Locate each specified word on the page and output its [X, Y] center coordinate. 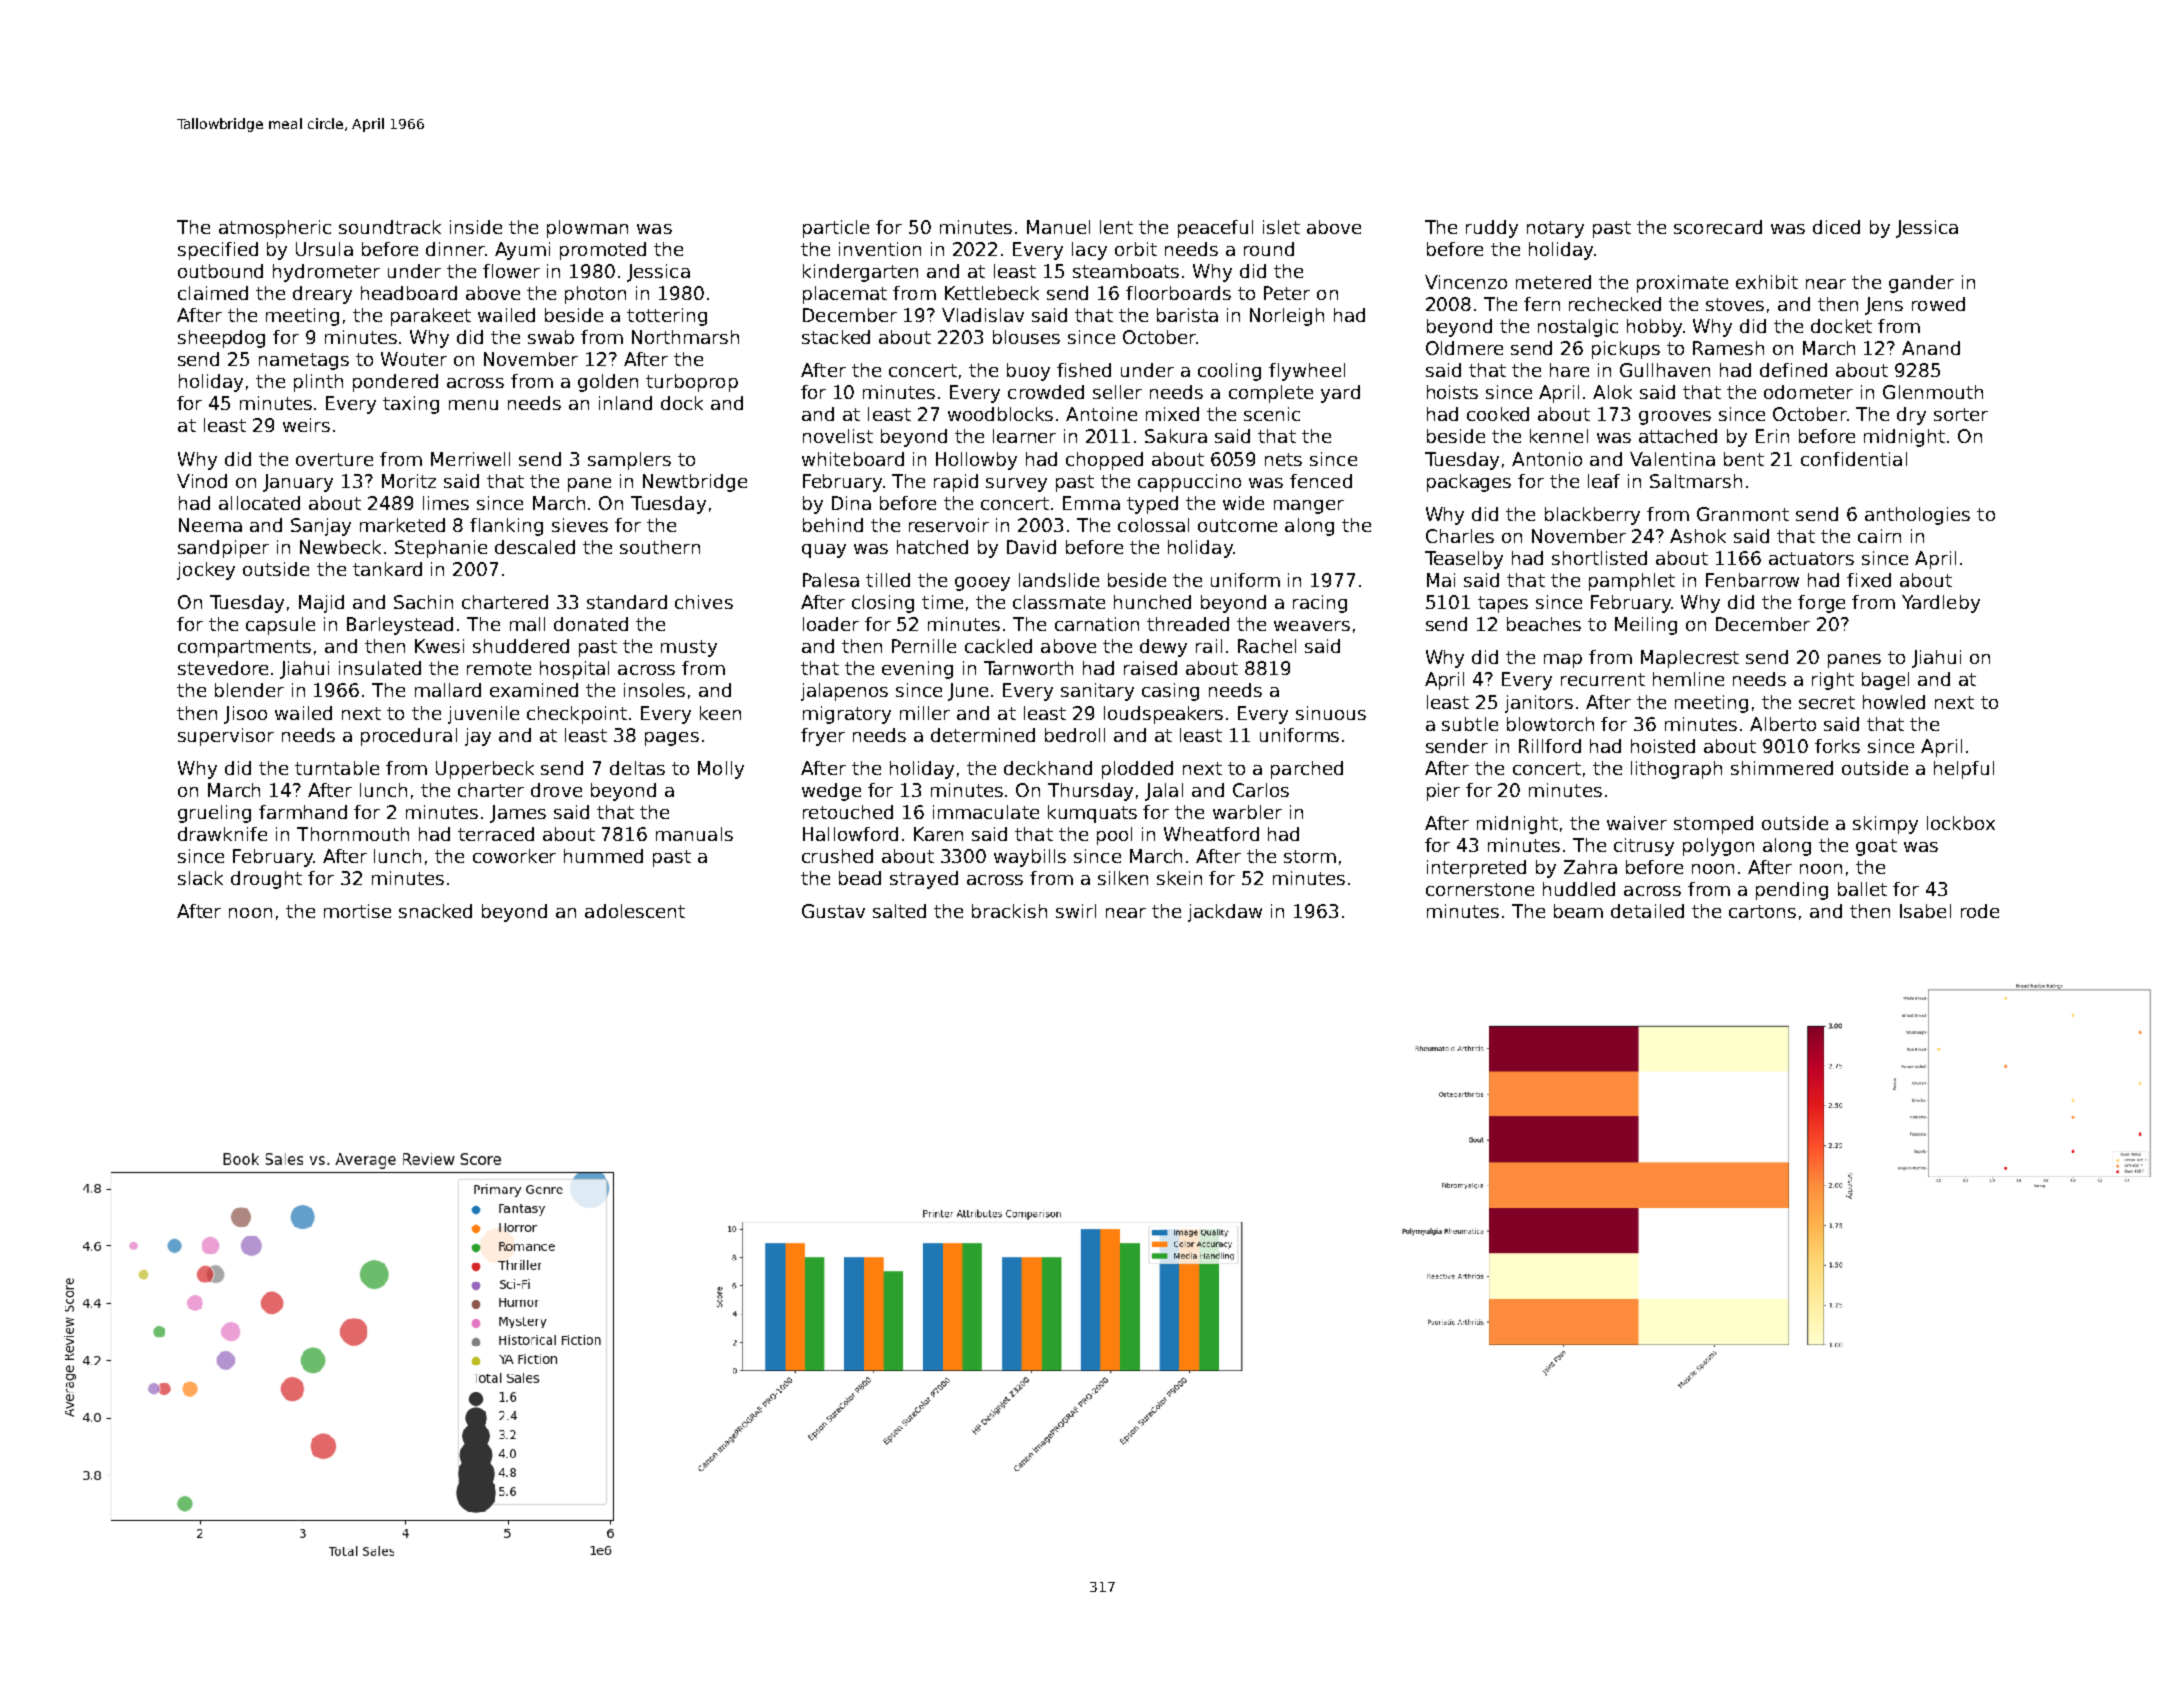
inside [476, 227]
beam [1578, 911]
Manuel [1058, 227]
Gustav [833, 911]
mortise [357, 911]
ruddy [1492, 229]
